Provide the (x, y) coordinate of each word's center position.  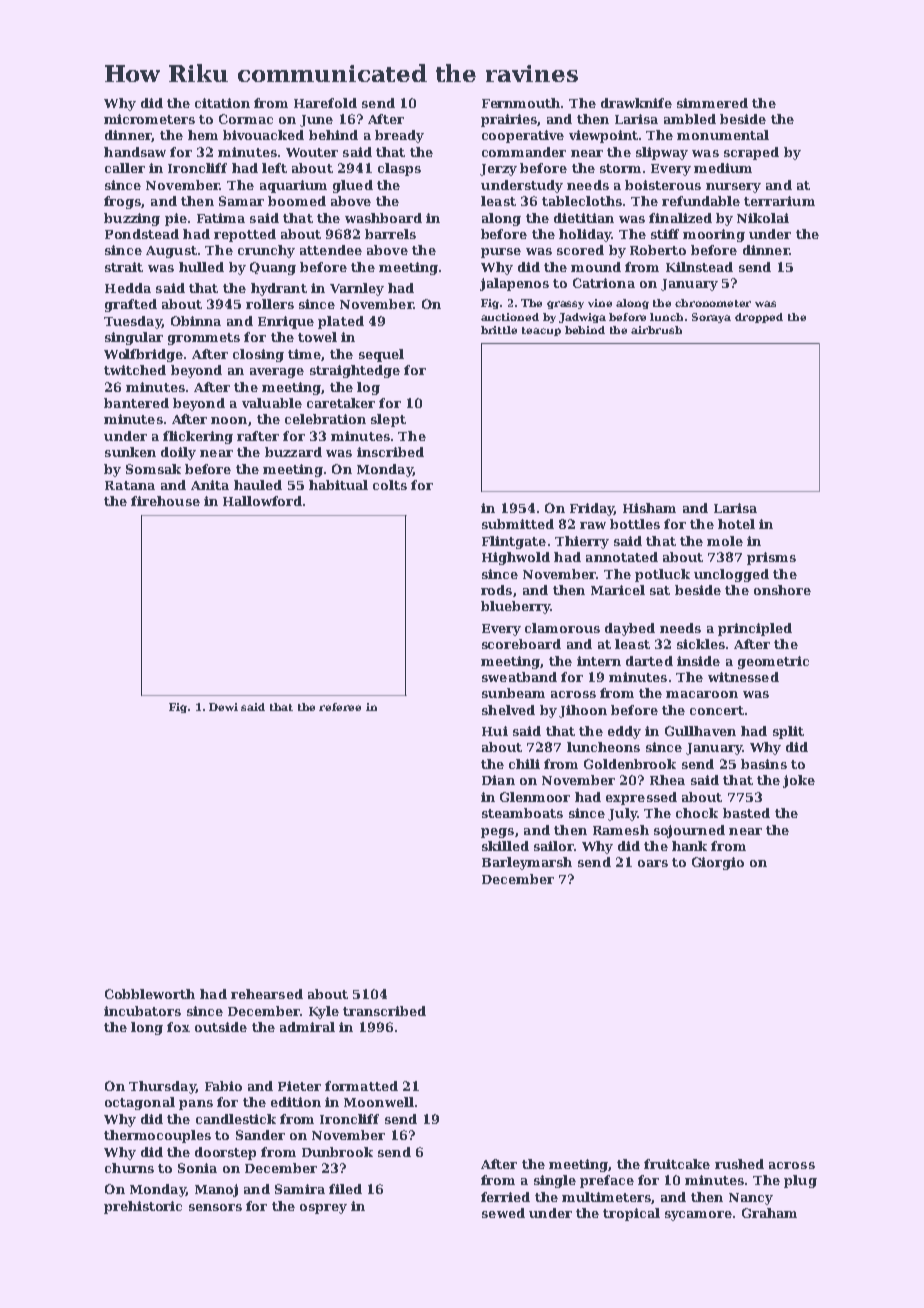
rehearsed (267, 994)
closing (258, 355)
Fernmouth (521, 103)
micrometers (149, 119)
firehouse (165, 501)
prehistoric (143, 1207)
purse (501, 253)
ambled (690, 119)
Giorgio (718, 863)
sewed (503, 1213)
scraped (751, 153)
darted (649, 661)
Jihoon (583, 711)
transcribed (384, 1011)
